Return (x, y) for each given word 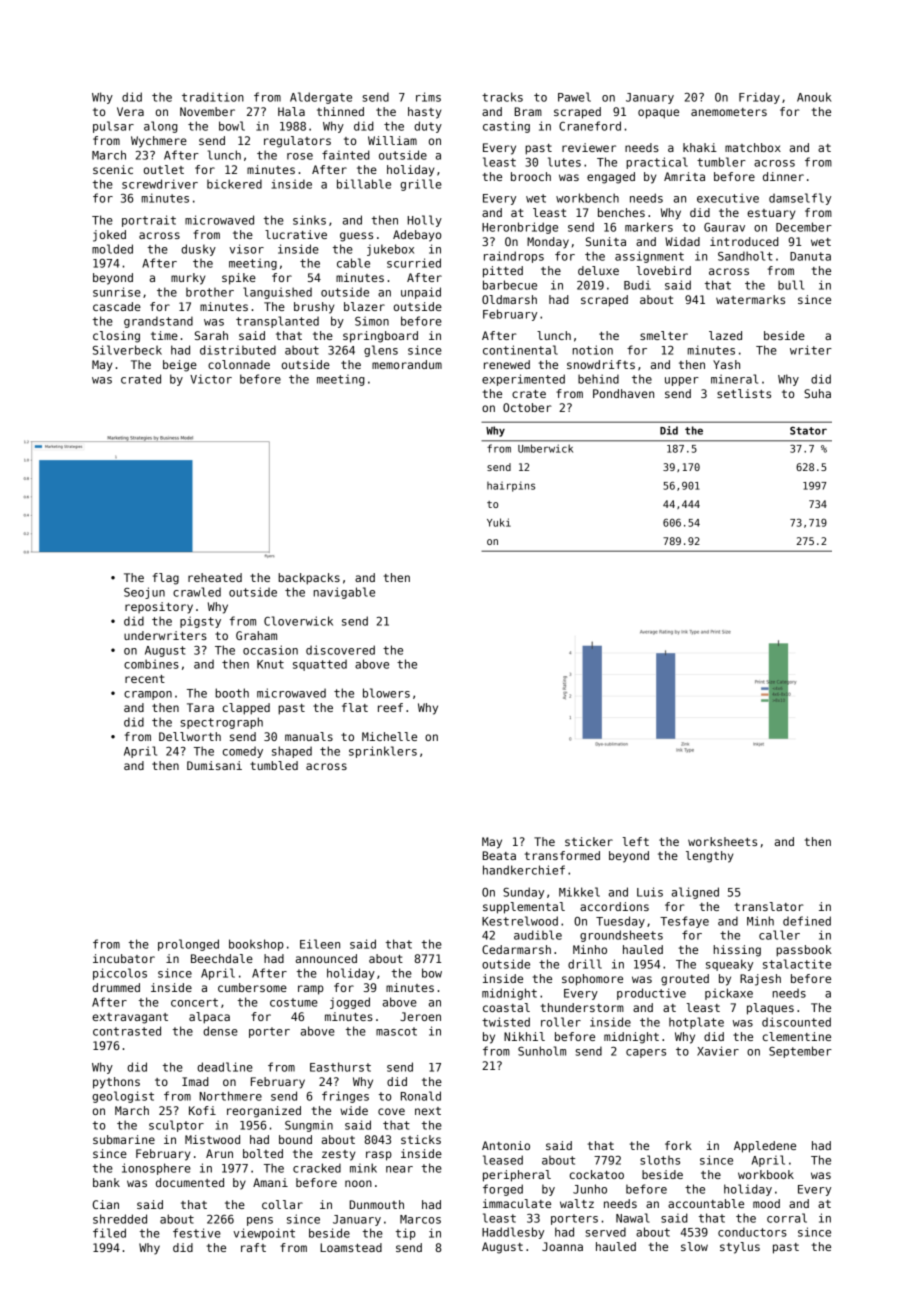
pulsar (113, 127)
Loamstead (351, 1247)
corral (787, 1218)
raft (253, 1247)
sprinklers (383, 752)
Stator (808, 430)
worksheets (722, 841)
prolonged (188, 945)
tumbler (721, 162)
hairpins (511, 486)
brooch (531, 176)
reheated (215, 577)
